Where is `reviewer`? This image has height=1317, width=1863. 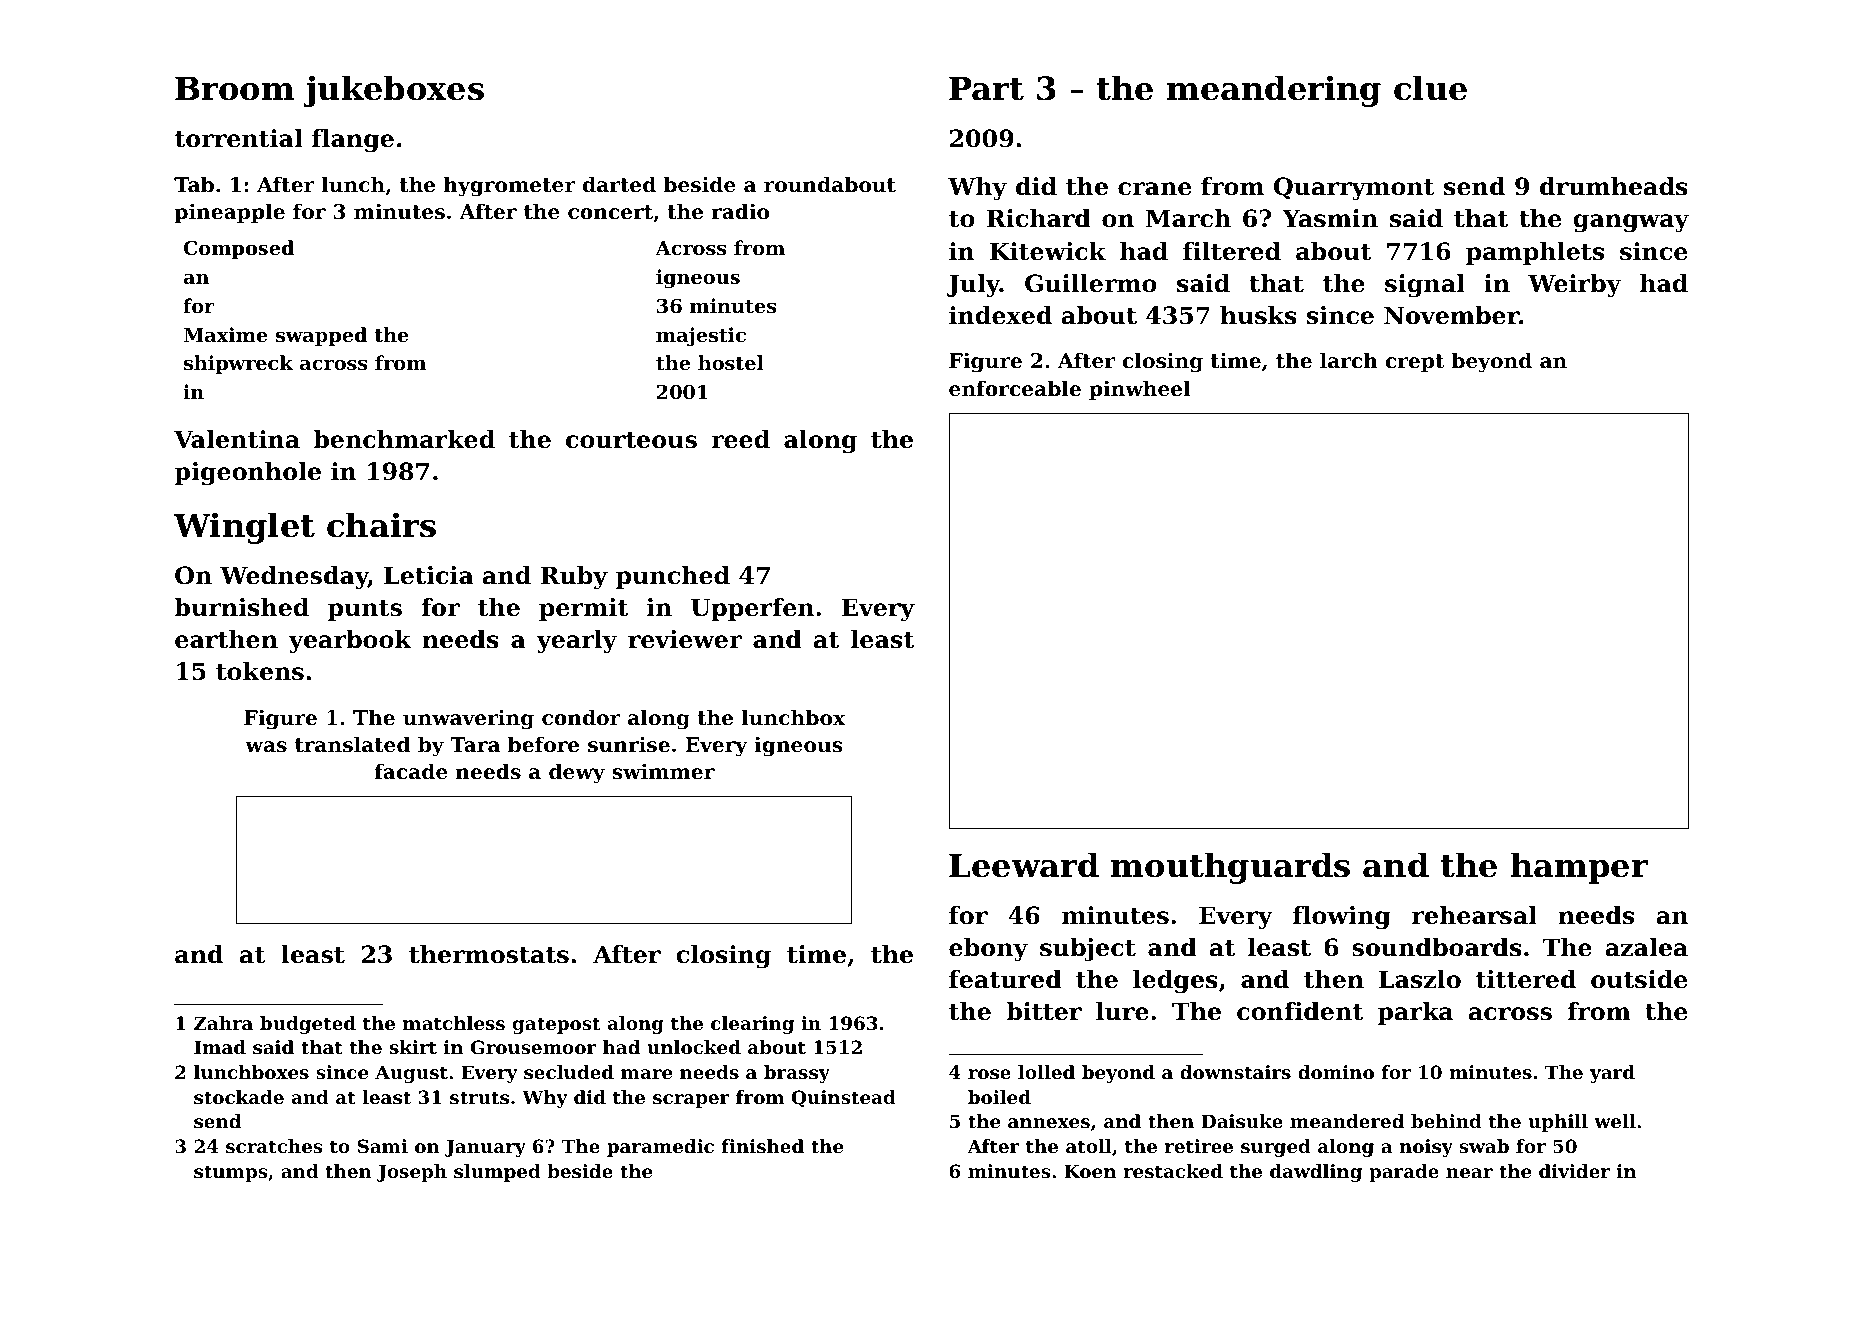
reviewer is located at coordinates (685, 639).
